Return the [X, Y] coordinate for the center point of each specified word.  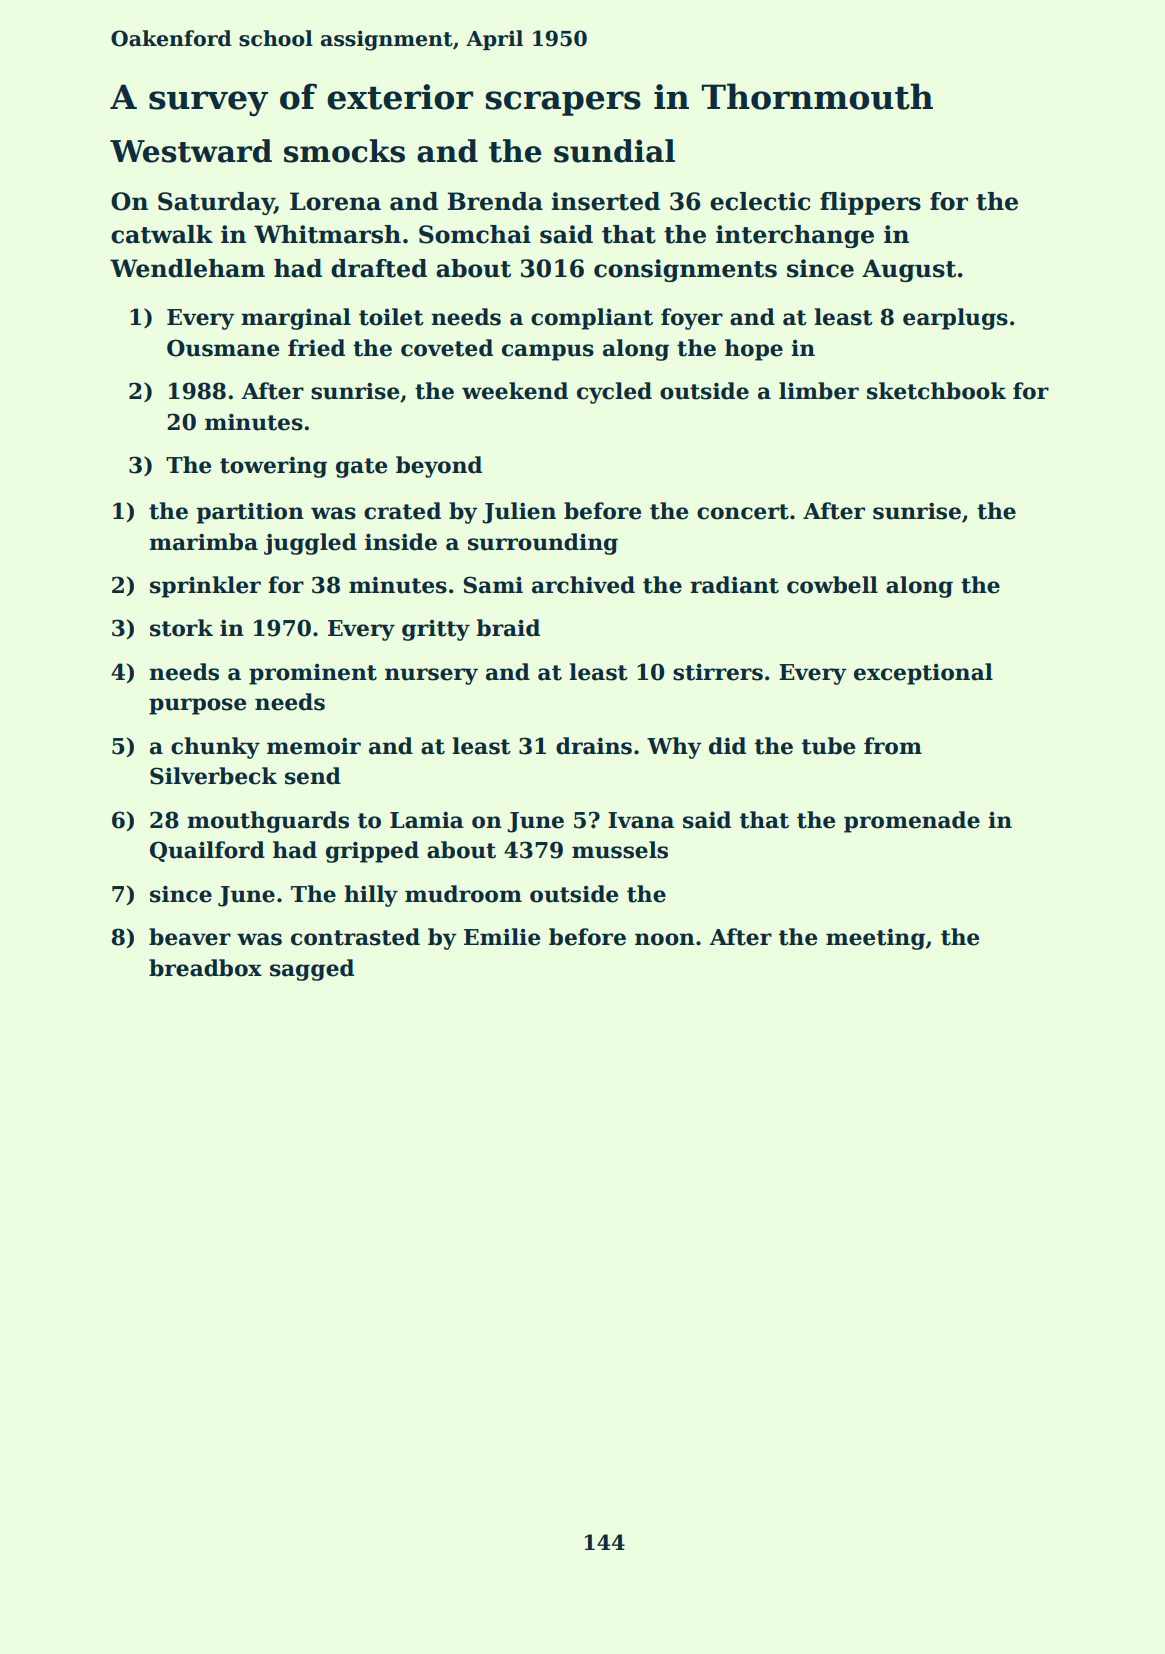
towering [273, 467]
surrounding [543, 544]
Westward [191, 151]
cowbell [832, 585]
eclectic [760, 201]
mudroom [463, 894]
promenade [912, 822]
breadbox [205, 968]
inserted [606, 201]
